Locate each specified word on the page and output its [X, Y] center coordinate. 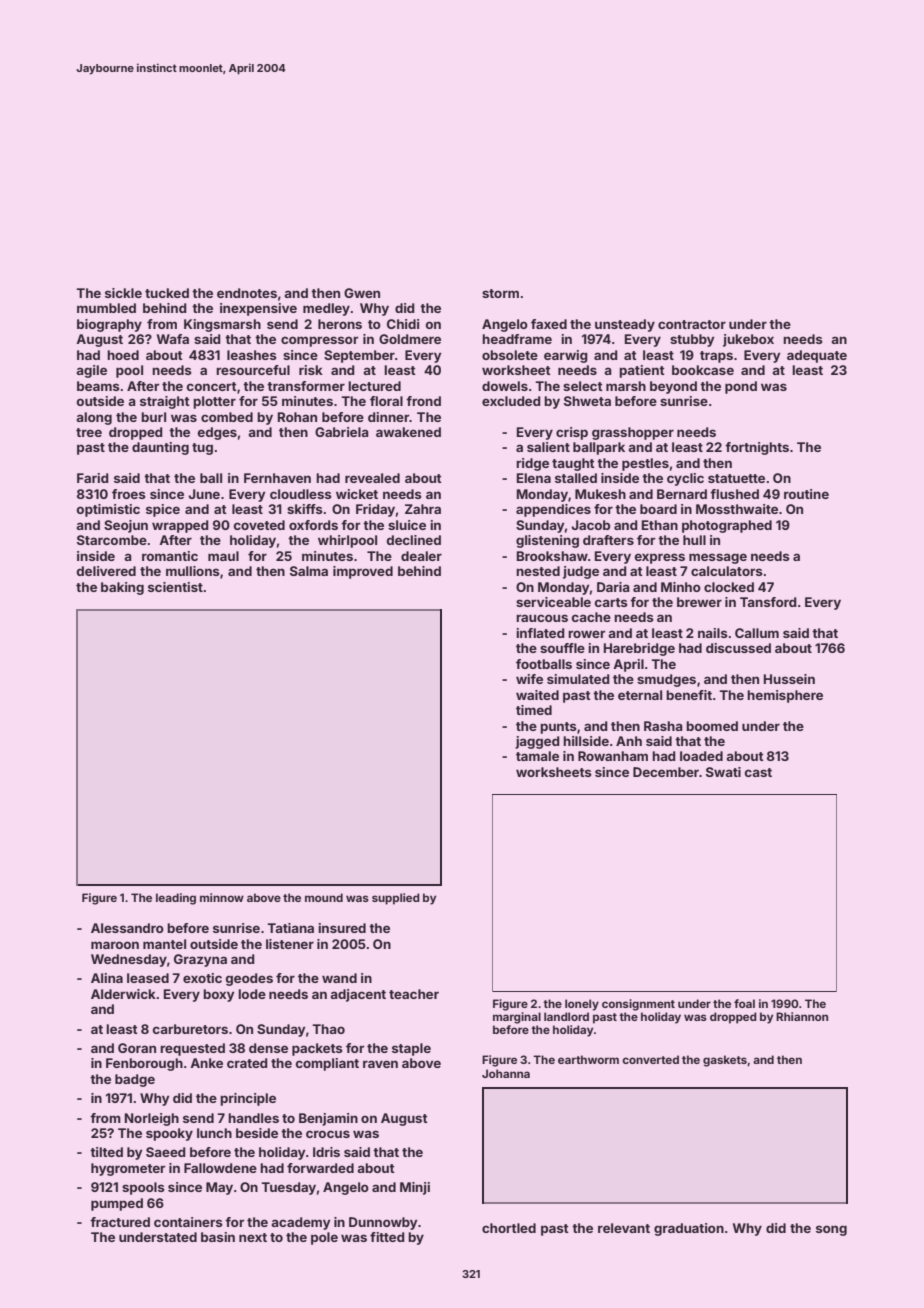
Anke [206, 1063]
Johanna [506, 1073]
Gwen [362, 293]
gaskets [725, 1061]
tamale [537, 756]
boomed [712, 726]
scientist [175, 587]
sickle [123, 293]
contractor [692, 324]
